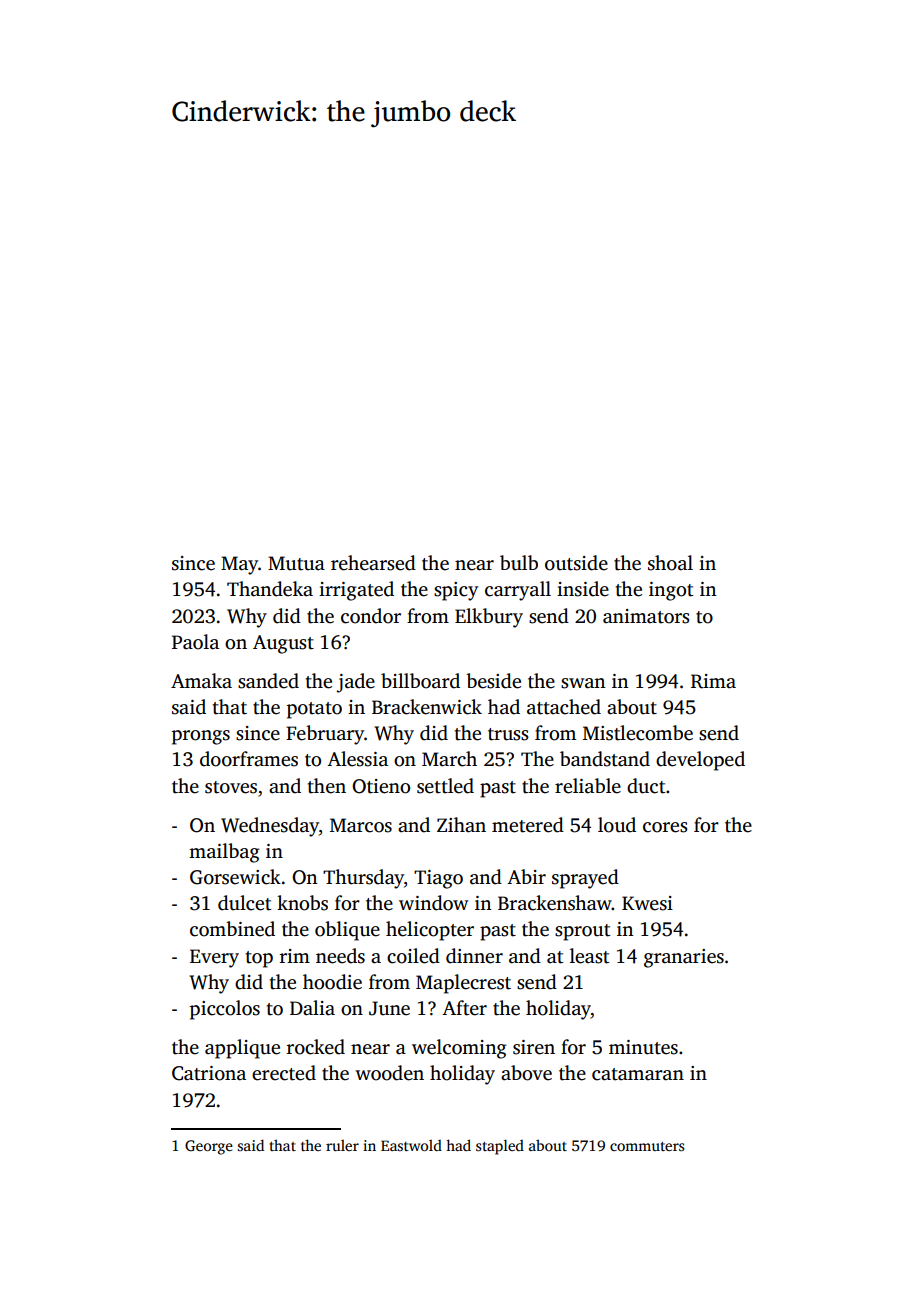 Image resolution: width=924 pixels, height=1311 pixels. I want to click on billboard, so click(420, 681).
